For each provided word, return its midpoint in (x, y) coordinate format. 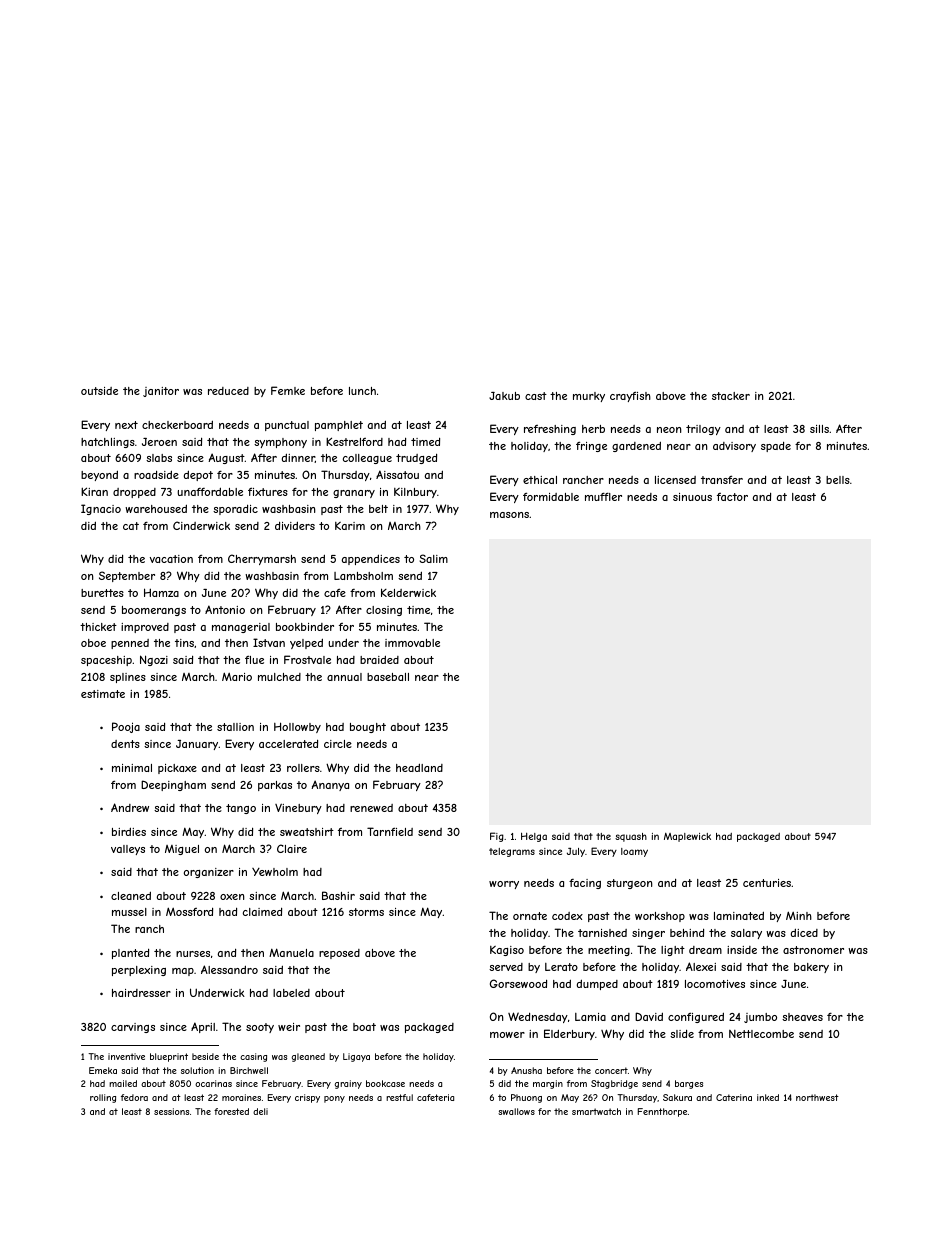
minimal (132, 768)
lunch (362, 391)
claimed (262, 912)
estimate (103, 694)
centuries (767, 883)
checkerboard (177, 425)
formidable (551, 496)
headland (419, 768)
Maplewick (687, 837)
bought (368, 728)
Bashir (338, 895)
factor (732, 497)
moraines (241, 1097)
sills (819, 429)
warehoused (156, 509)
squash (631, 837)
